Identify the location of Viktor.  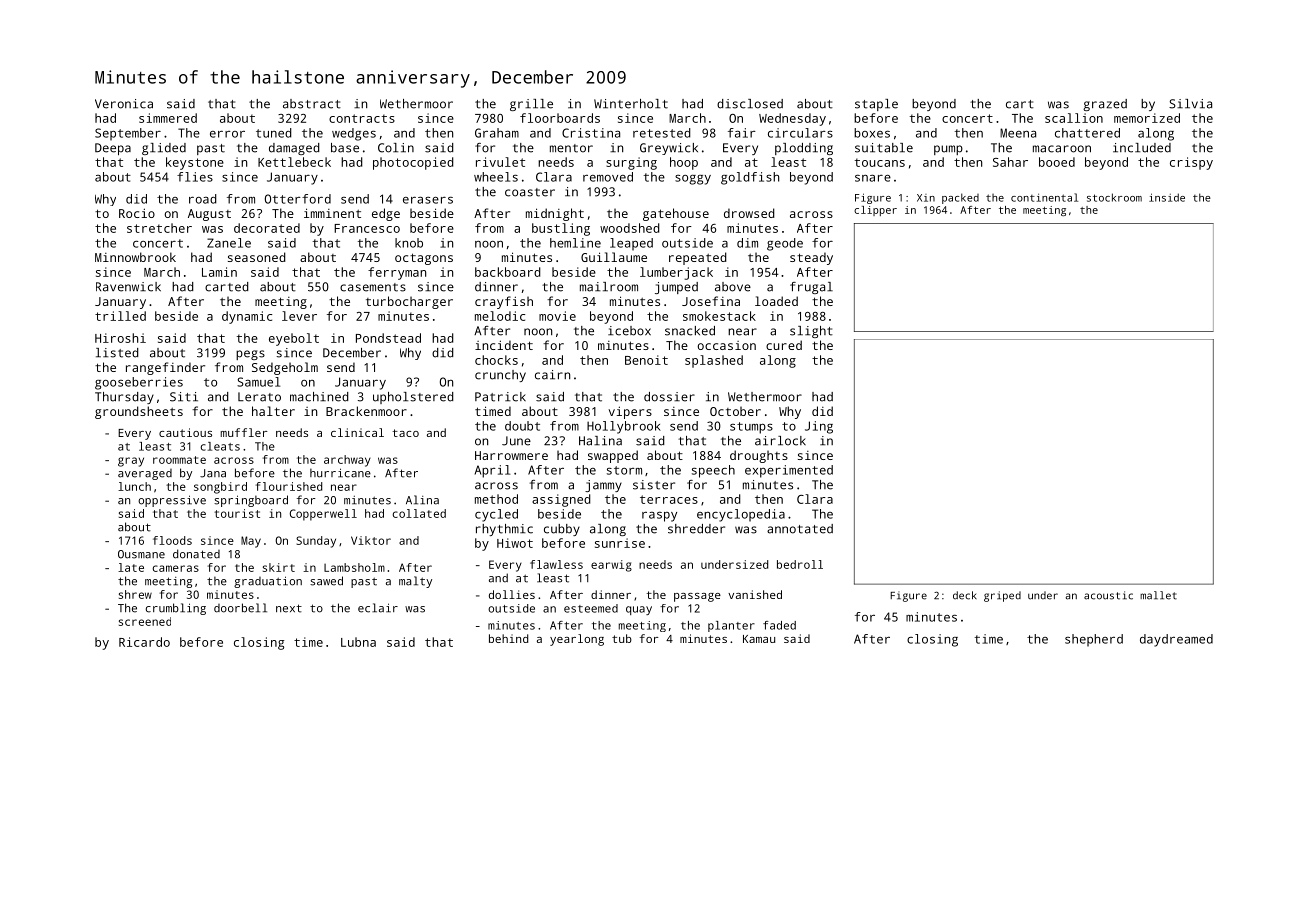
(371, 540).
